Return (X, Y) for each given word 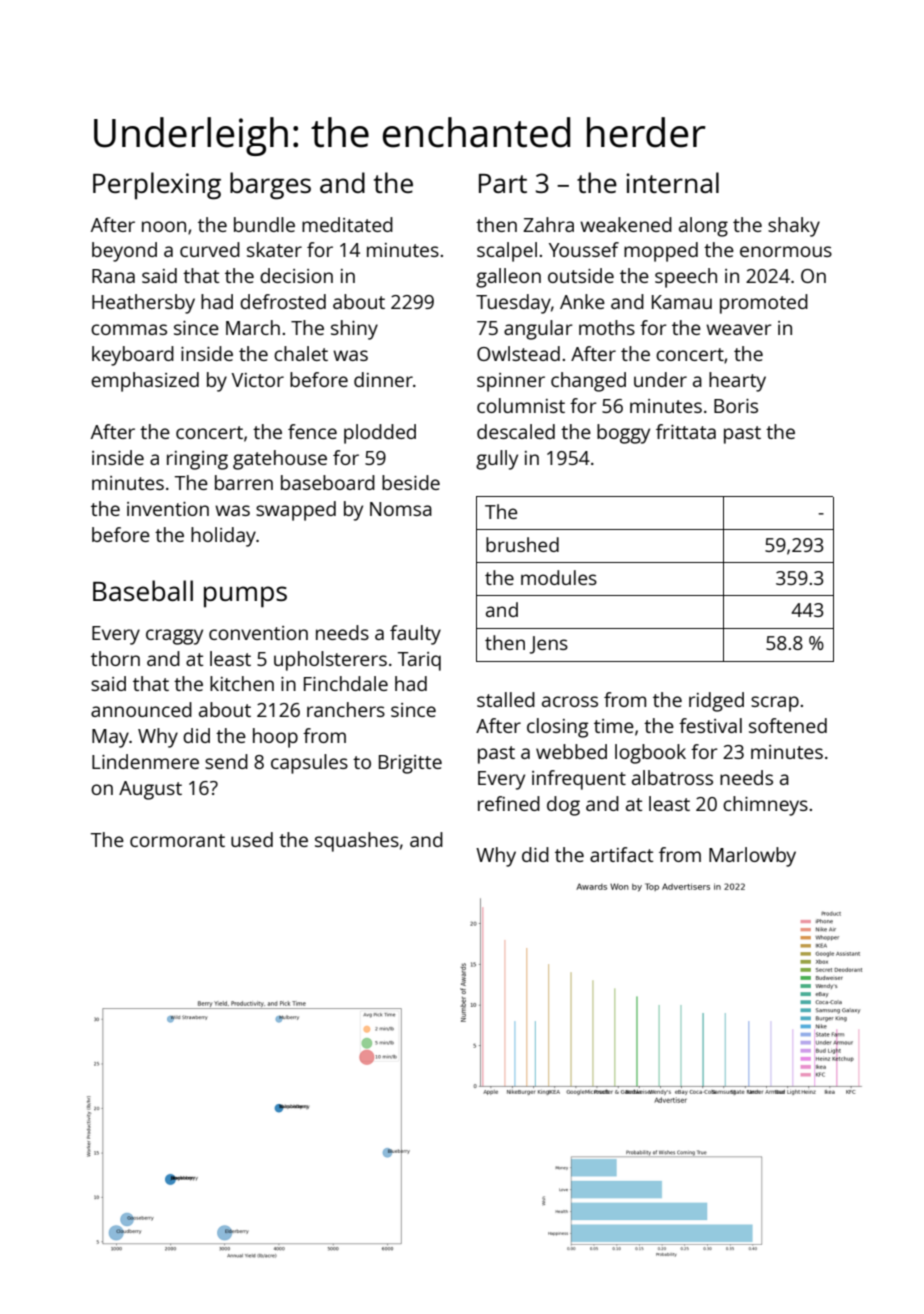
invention (168, 509)
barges (270, 186)
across (570, 701)
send (226, 761)
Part (503, 183)
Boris (736, 406)
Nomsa (401, 509)
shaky (794, 227)
